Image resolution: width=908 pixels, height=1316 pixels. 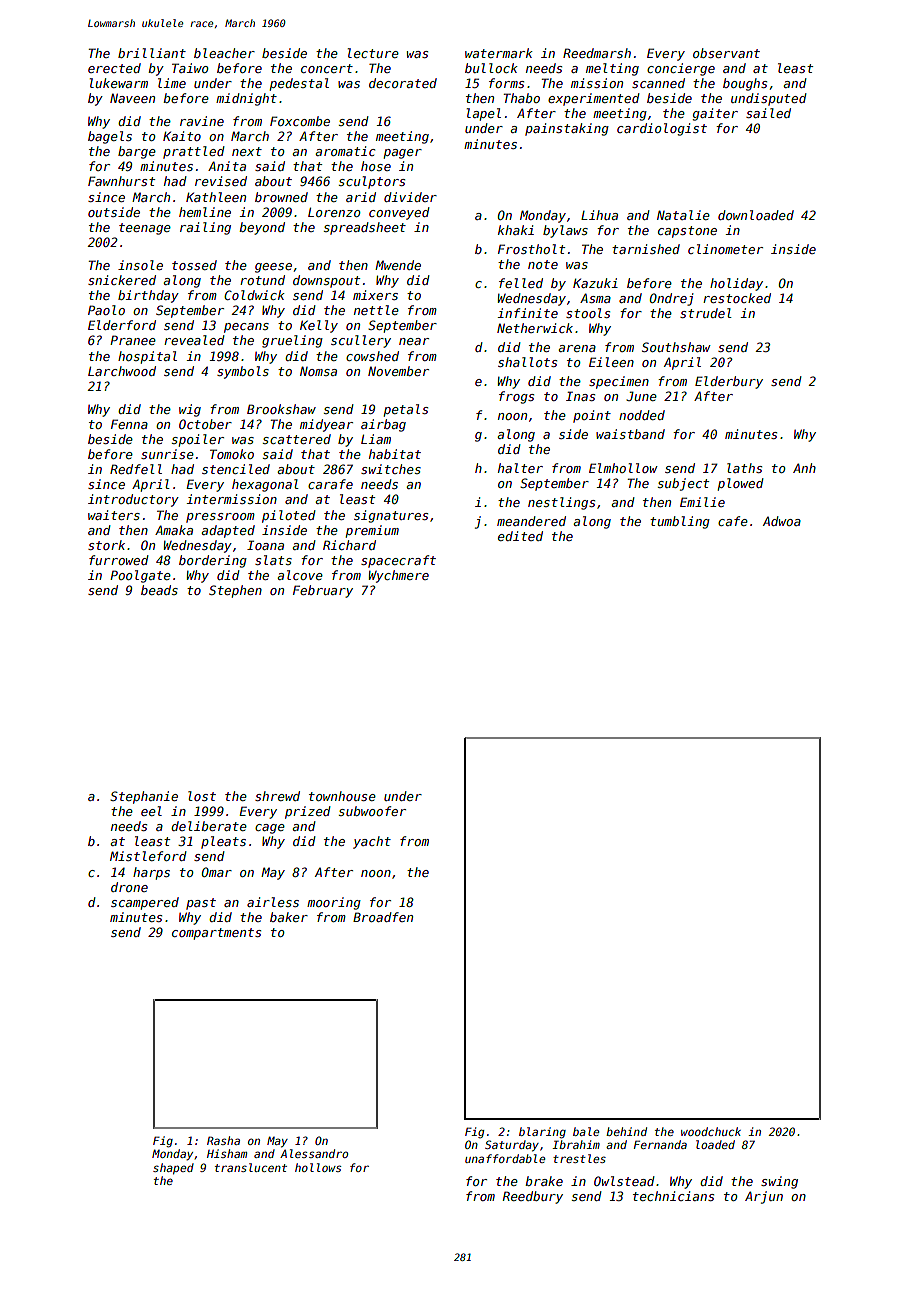 I want to click on Adwoa, so click(x=782, y=521).
